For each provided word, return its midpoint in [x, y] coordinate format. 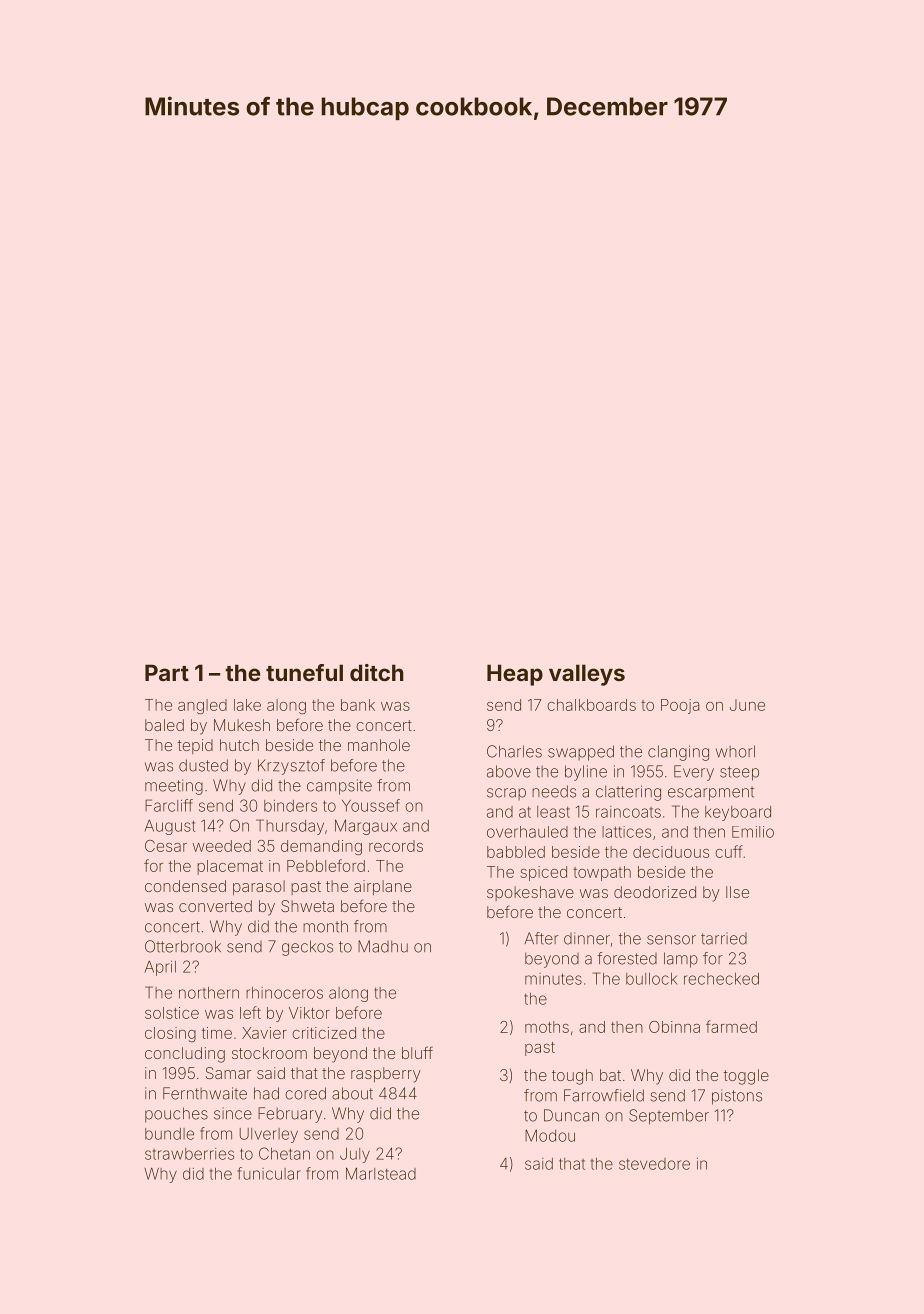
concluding [185, 1055]
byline [586, 773]
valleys [587, 675]
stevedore [654, 1164]
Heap [515, 675]
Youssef [371, 805]
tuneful [304, 672]
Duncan [571, 1115]
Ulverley [269, 1135]
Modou [550, 1135]
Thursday [290, 827]
